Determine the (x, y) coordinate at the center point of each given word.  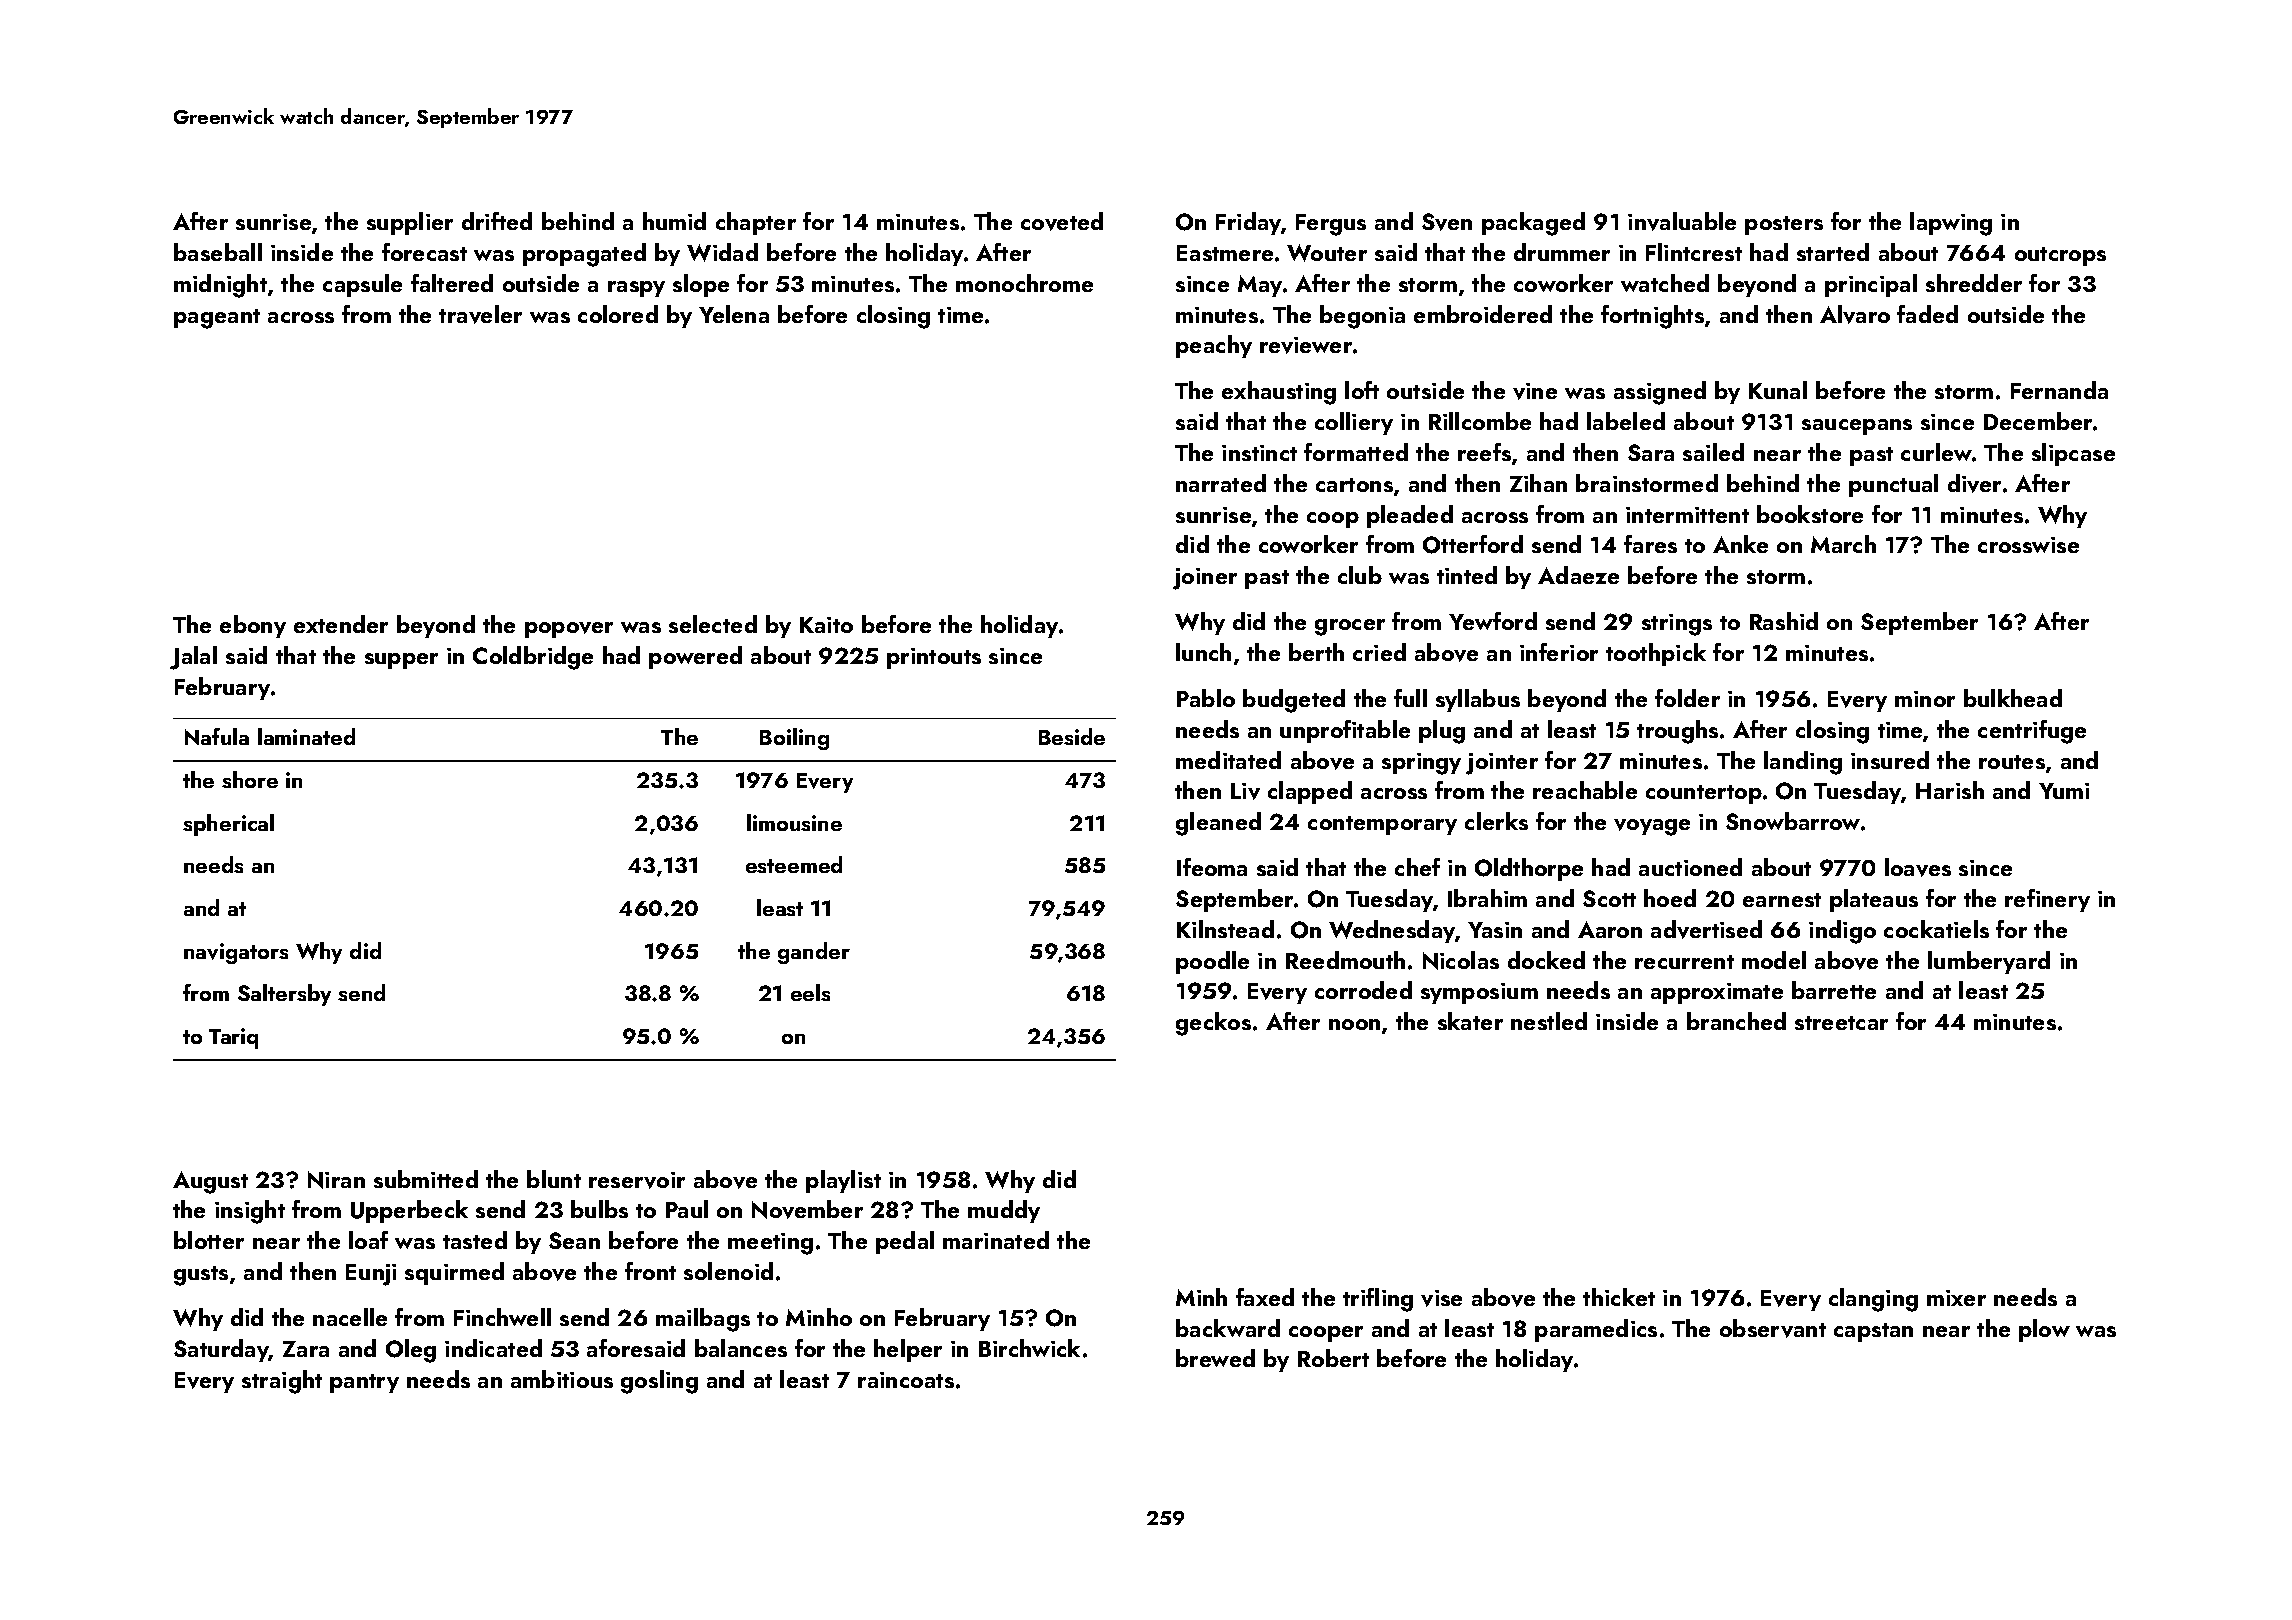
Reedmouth (1345, 960)
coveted (1062, 221)
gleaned (1218, 824)
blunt (554, 1179)
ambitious (562, 1379)
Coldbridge (533, 658)
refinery (2047, 900)
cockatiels (1936, 929)
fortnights (1652, 317)
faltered (452, 283)
